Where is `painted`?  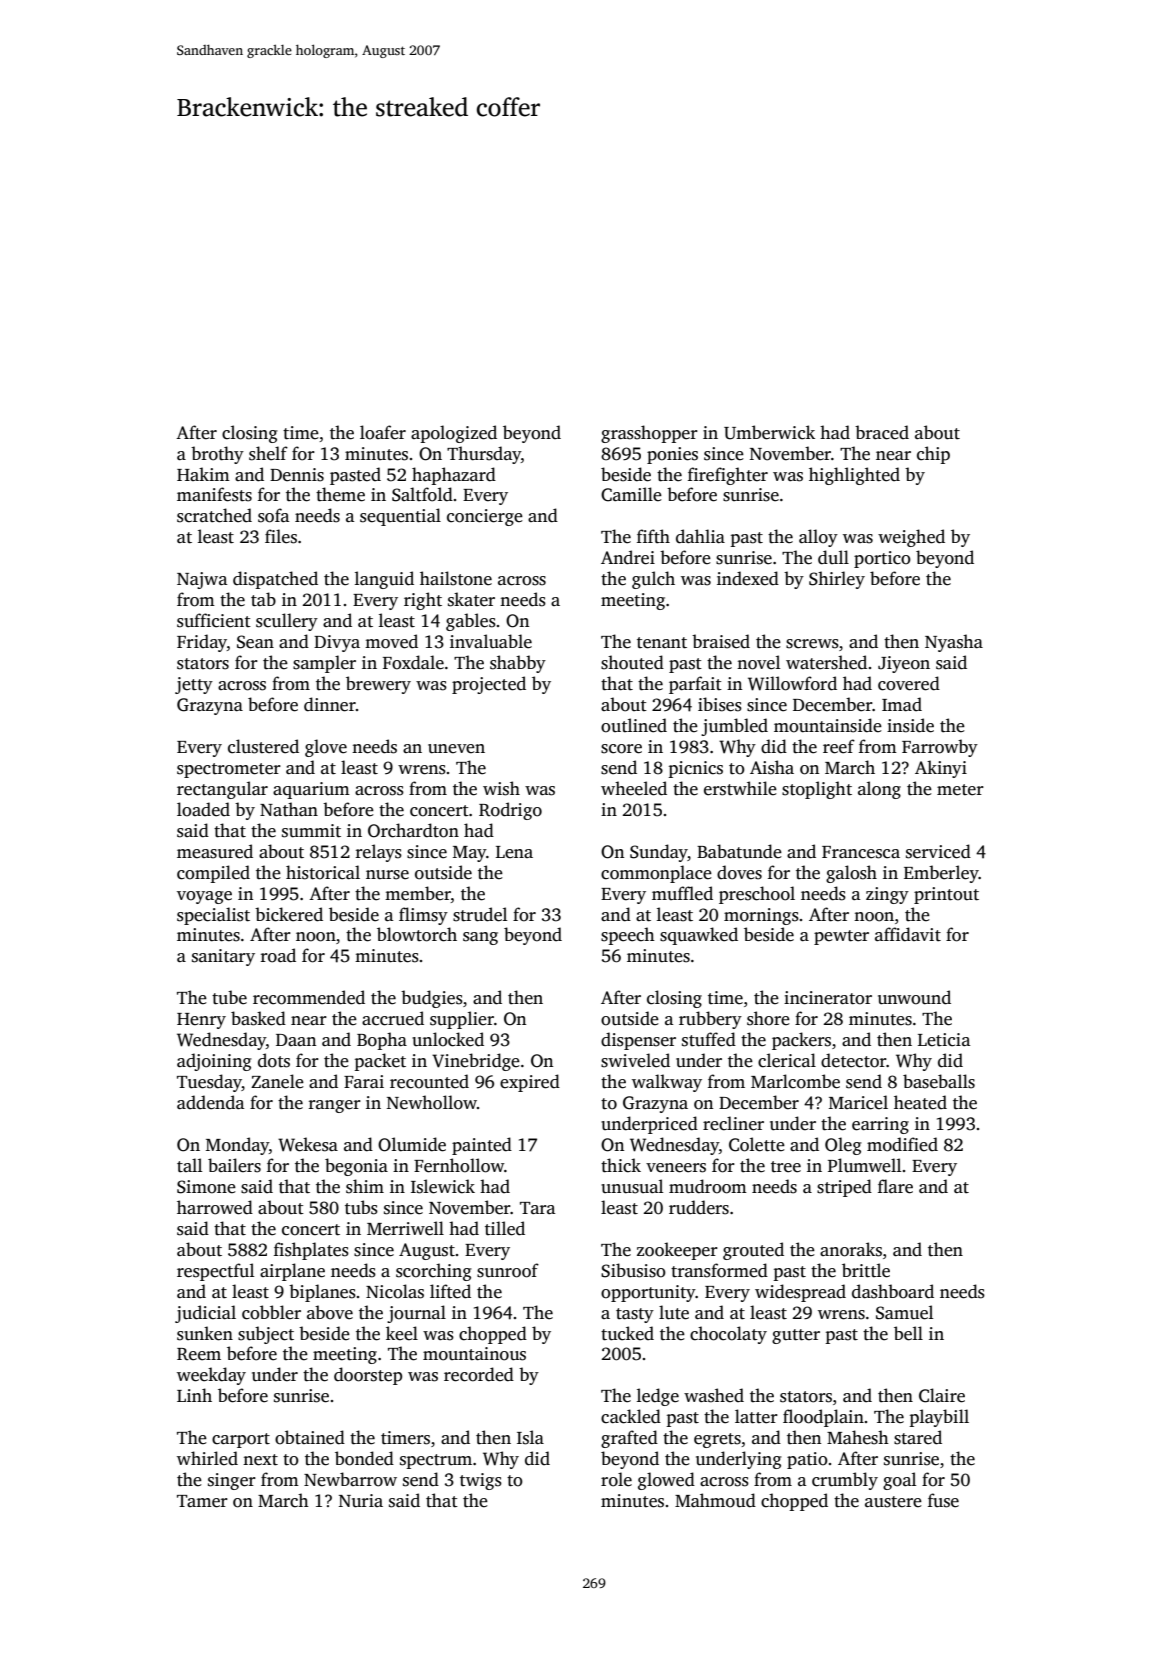 painted is located at coordinates (482, 1146).
